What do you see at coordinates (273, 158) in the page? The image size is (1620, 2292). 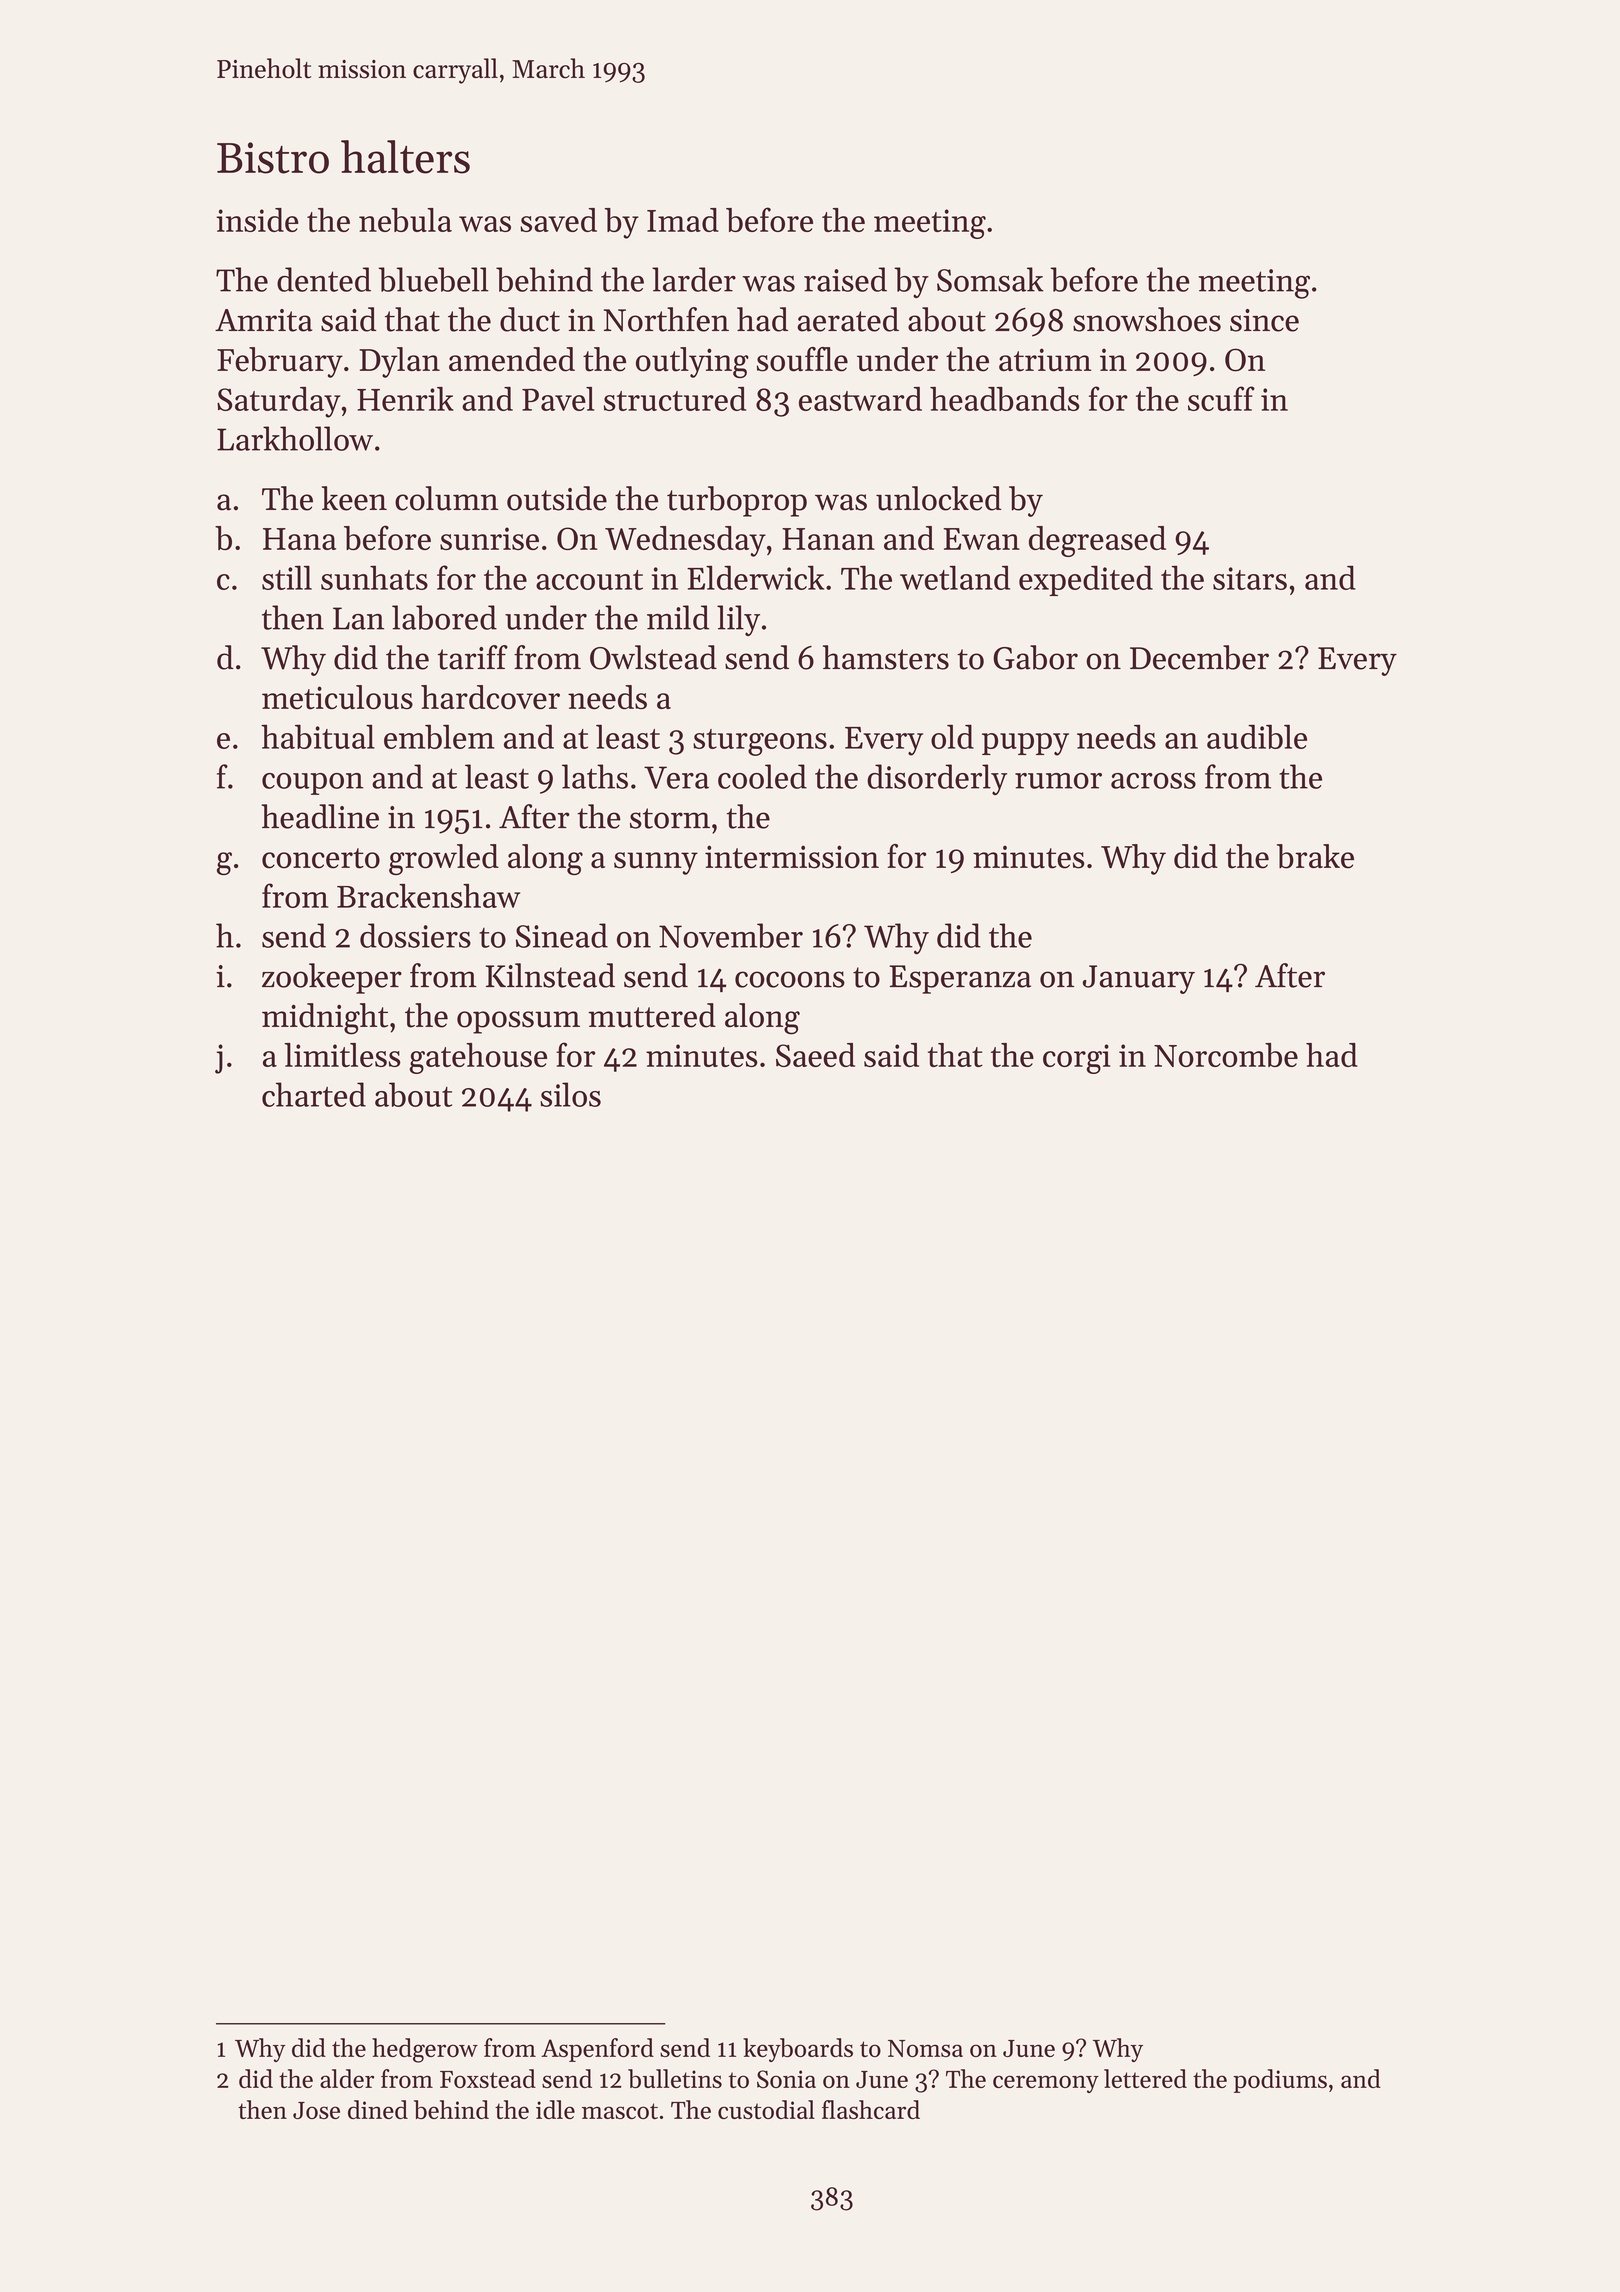 I see `Bistro` at bounding box center [273, 158].
